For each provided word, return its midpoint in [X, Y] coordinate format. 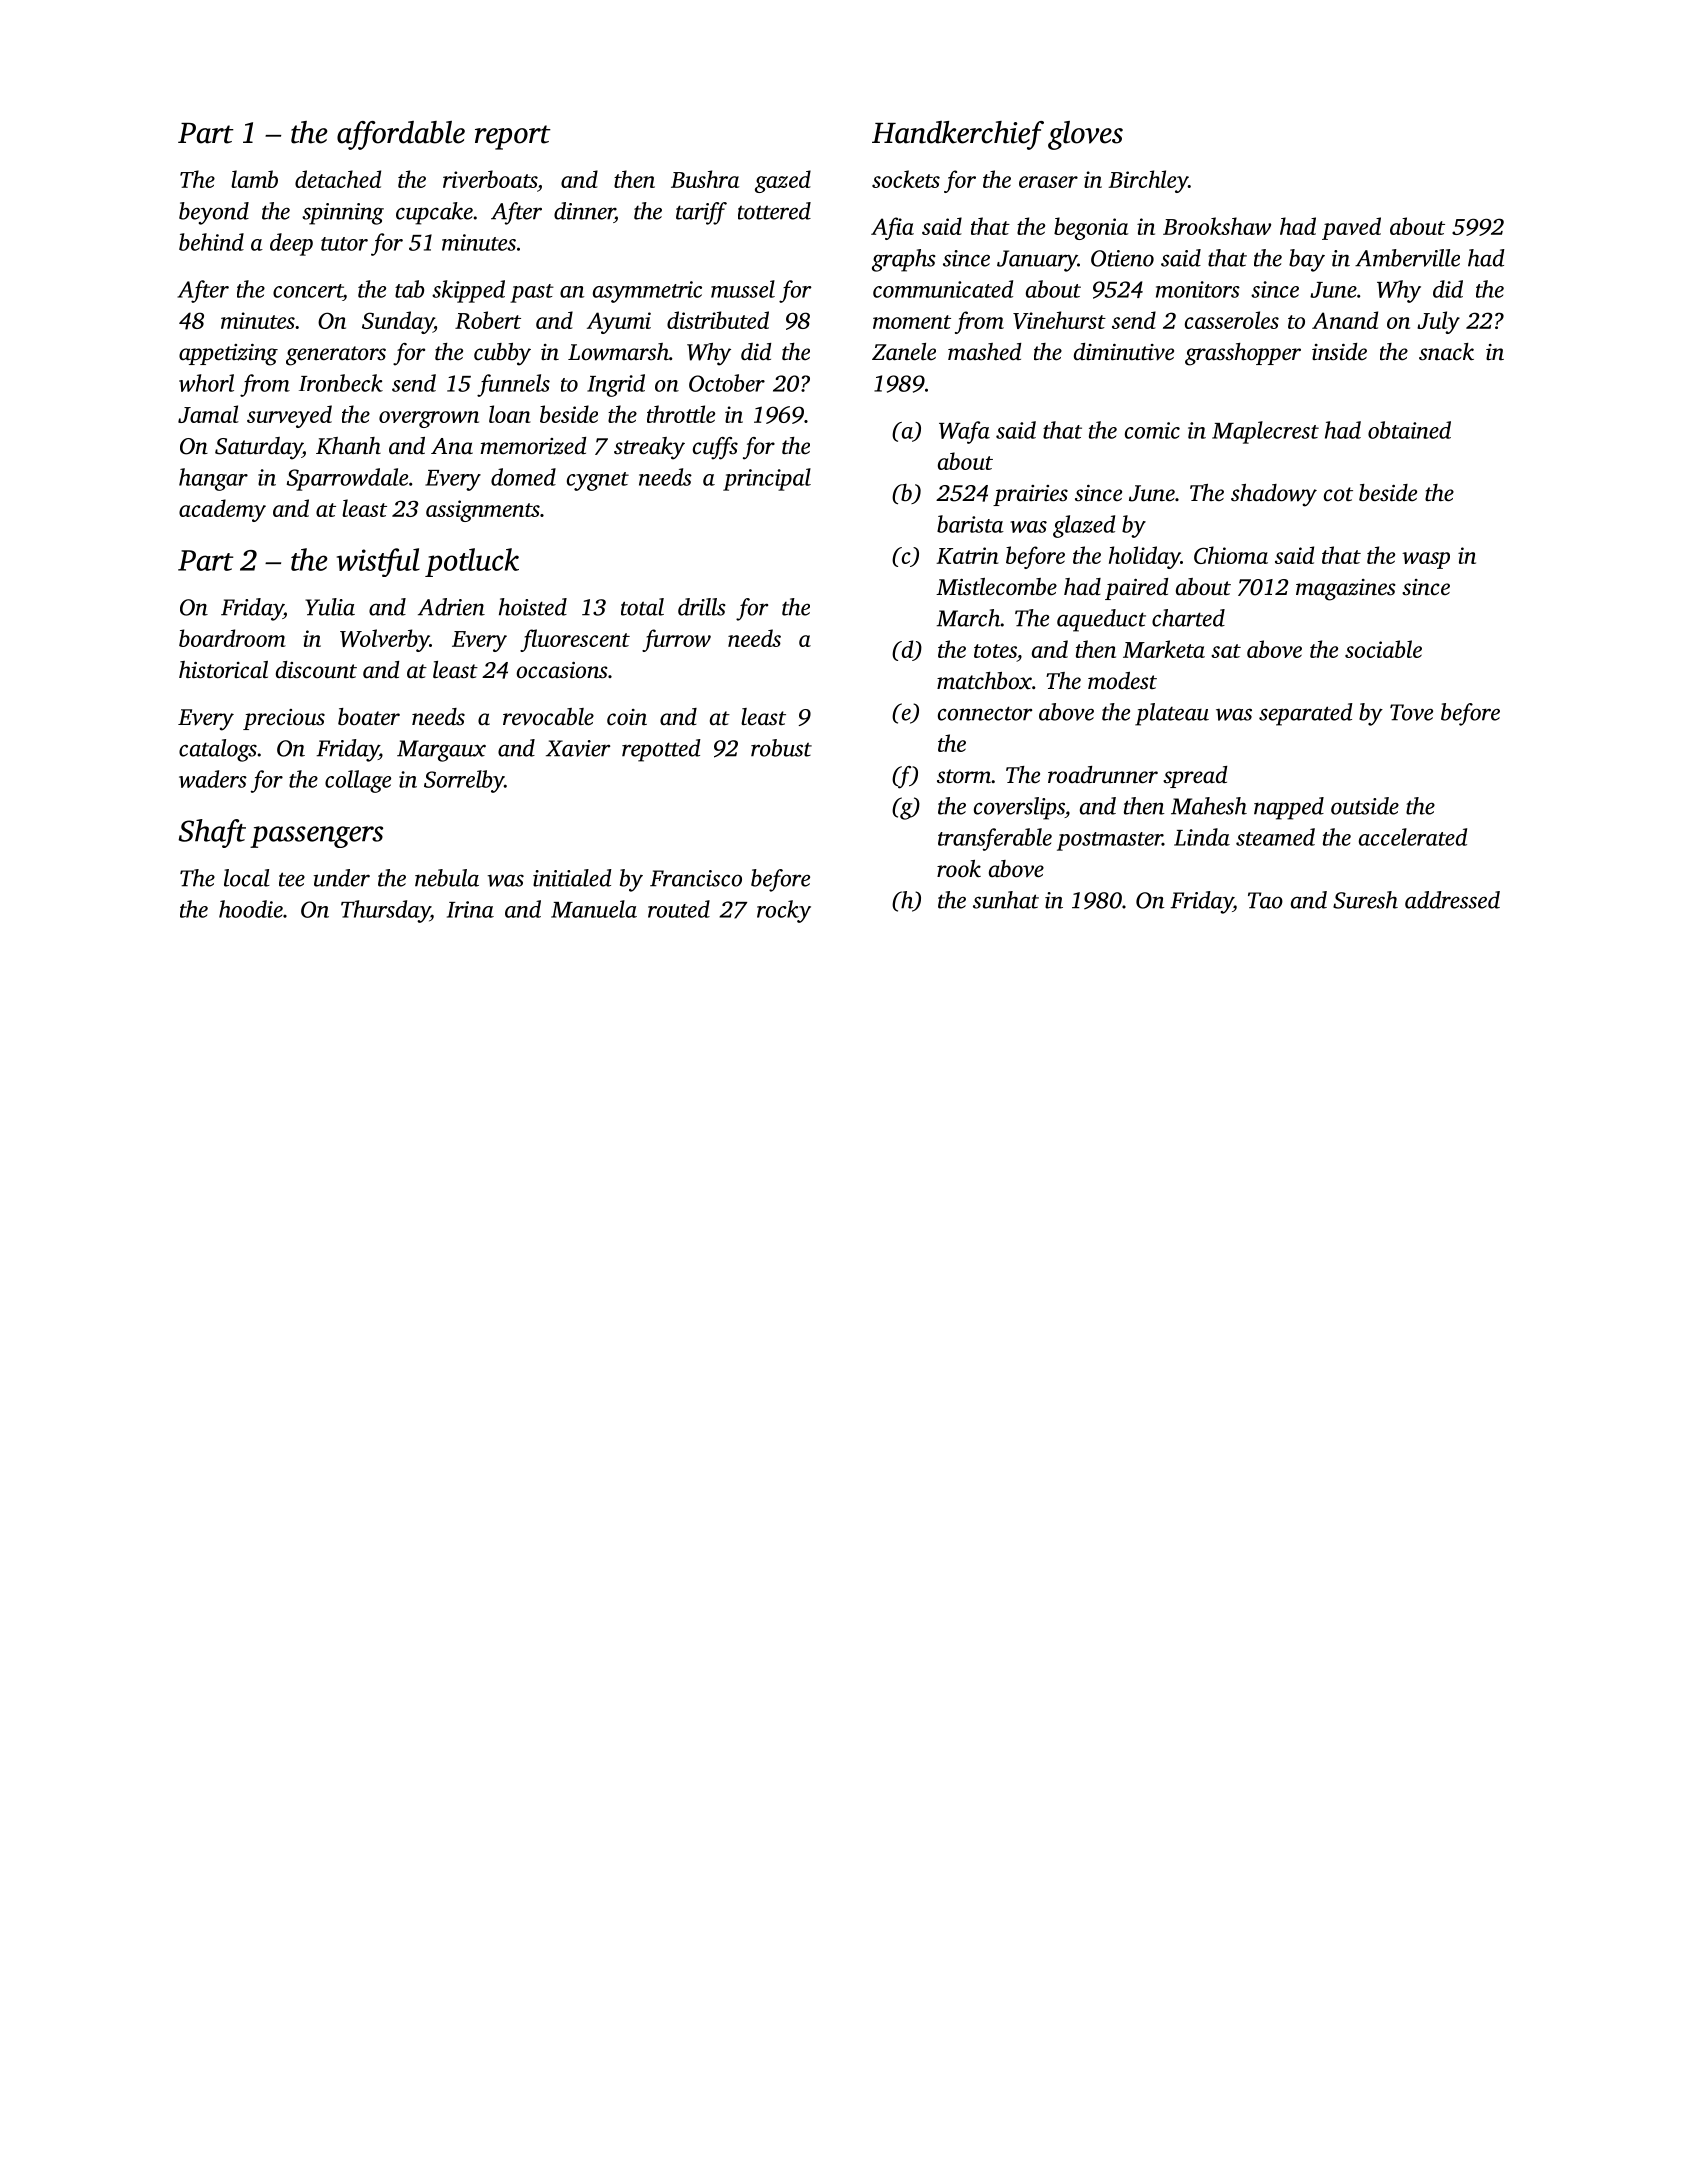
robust [781, 748]
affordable [401, 135]
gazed [783, 181]
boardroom [232, 638]
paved [1351, 228]
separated [1306, 714]
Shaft [212, 833]
